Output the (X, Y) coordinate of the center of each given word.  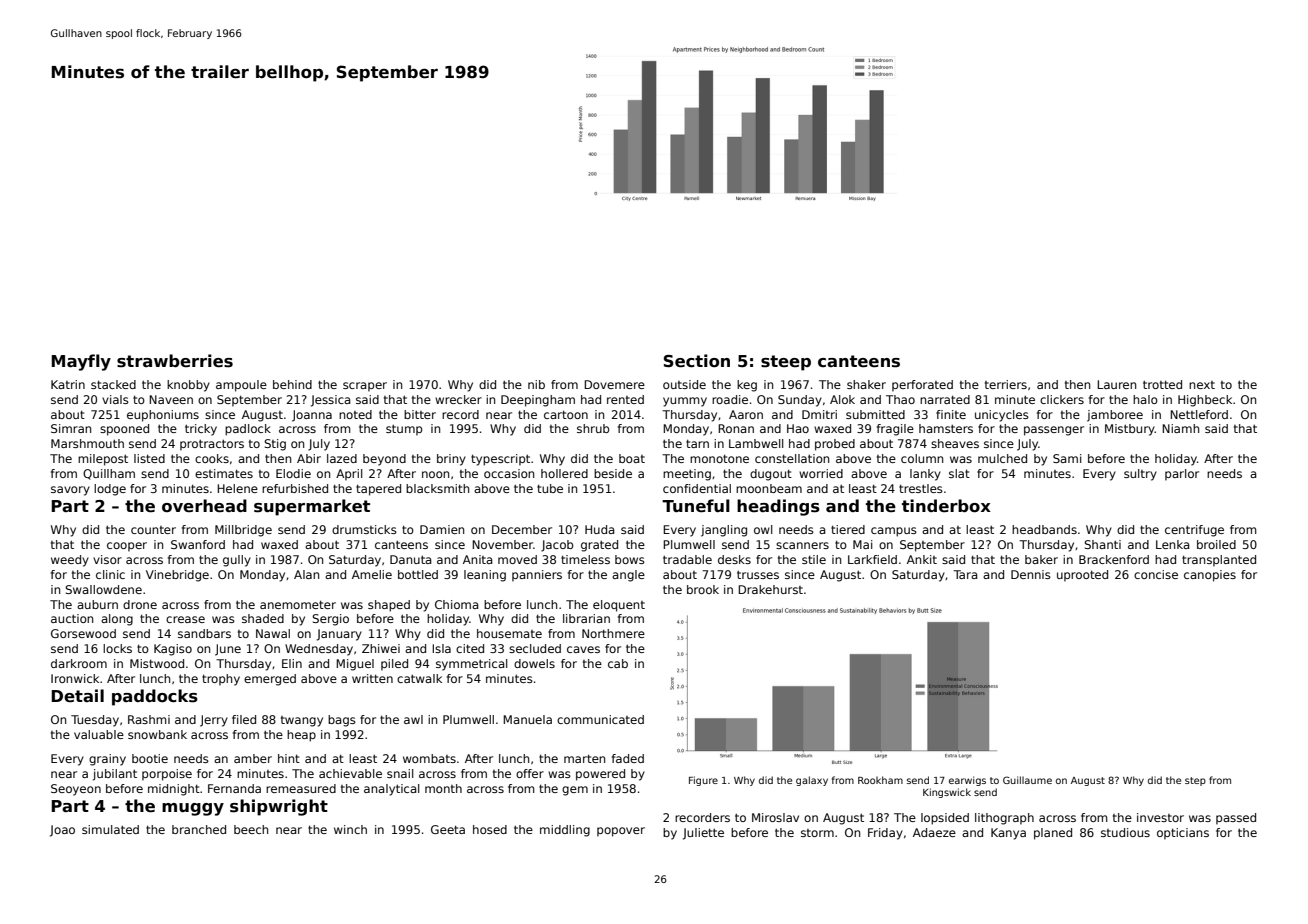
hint (289, 758)
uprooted (1082, 576)
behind (292, 384)
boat (632, 458)
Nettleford (1199, 414)
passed (1236, 819)
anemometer (298, 604)
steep (786, 363)
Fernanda (234, 788)
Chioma (457, 604)
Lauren (1116, 384)
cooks (212, 458)
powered (600, 775)
